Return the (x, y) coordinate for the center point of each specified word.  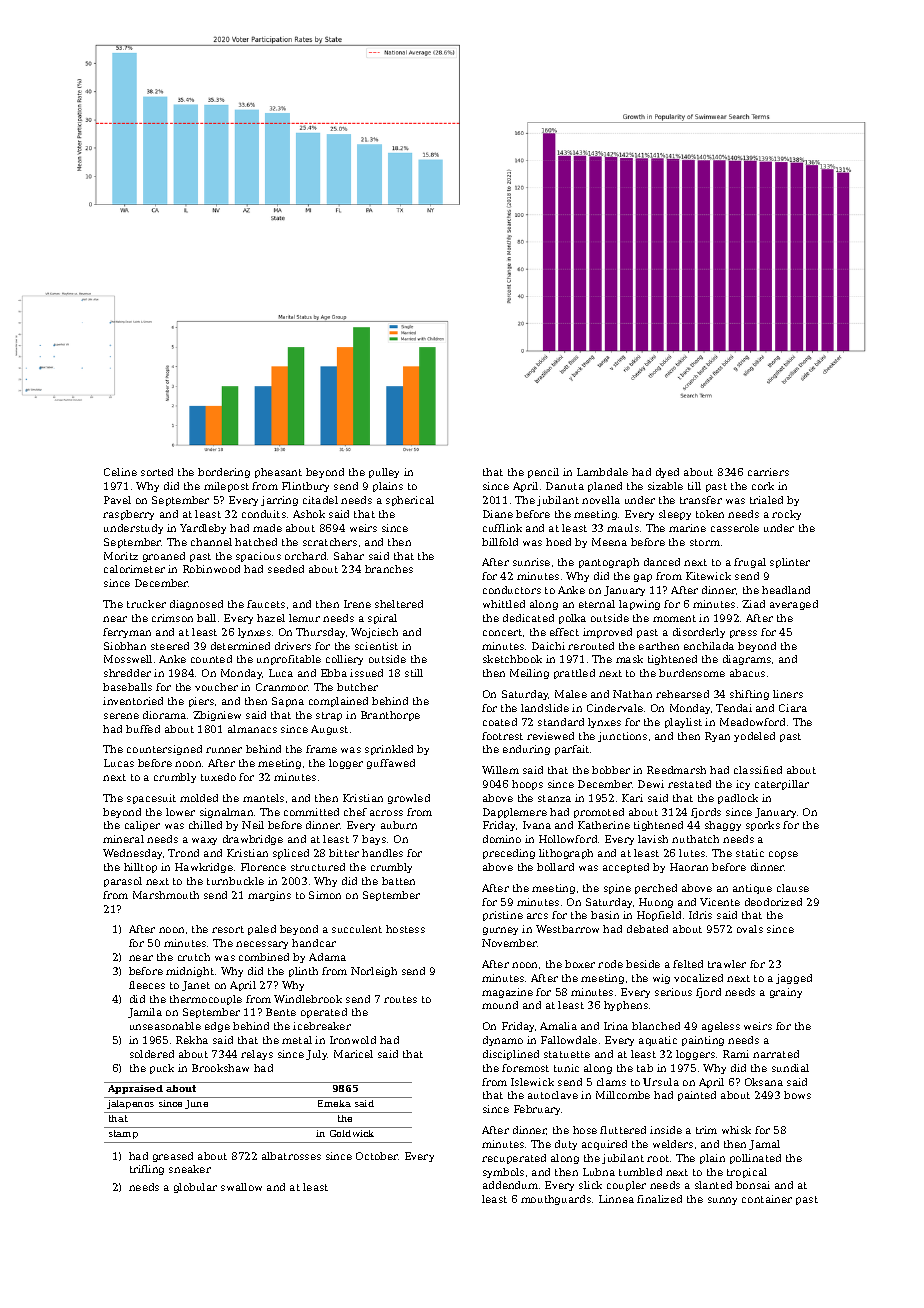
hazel (271, 618)
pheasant (278, 473)
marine (687, 528)
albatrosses (291, 1156)
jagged (794, 979)
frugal (750, 563)
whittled (504, 604)
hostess (405, 929)
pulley (384, 473)
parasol (123, 882)
